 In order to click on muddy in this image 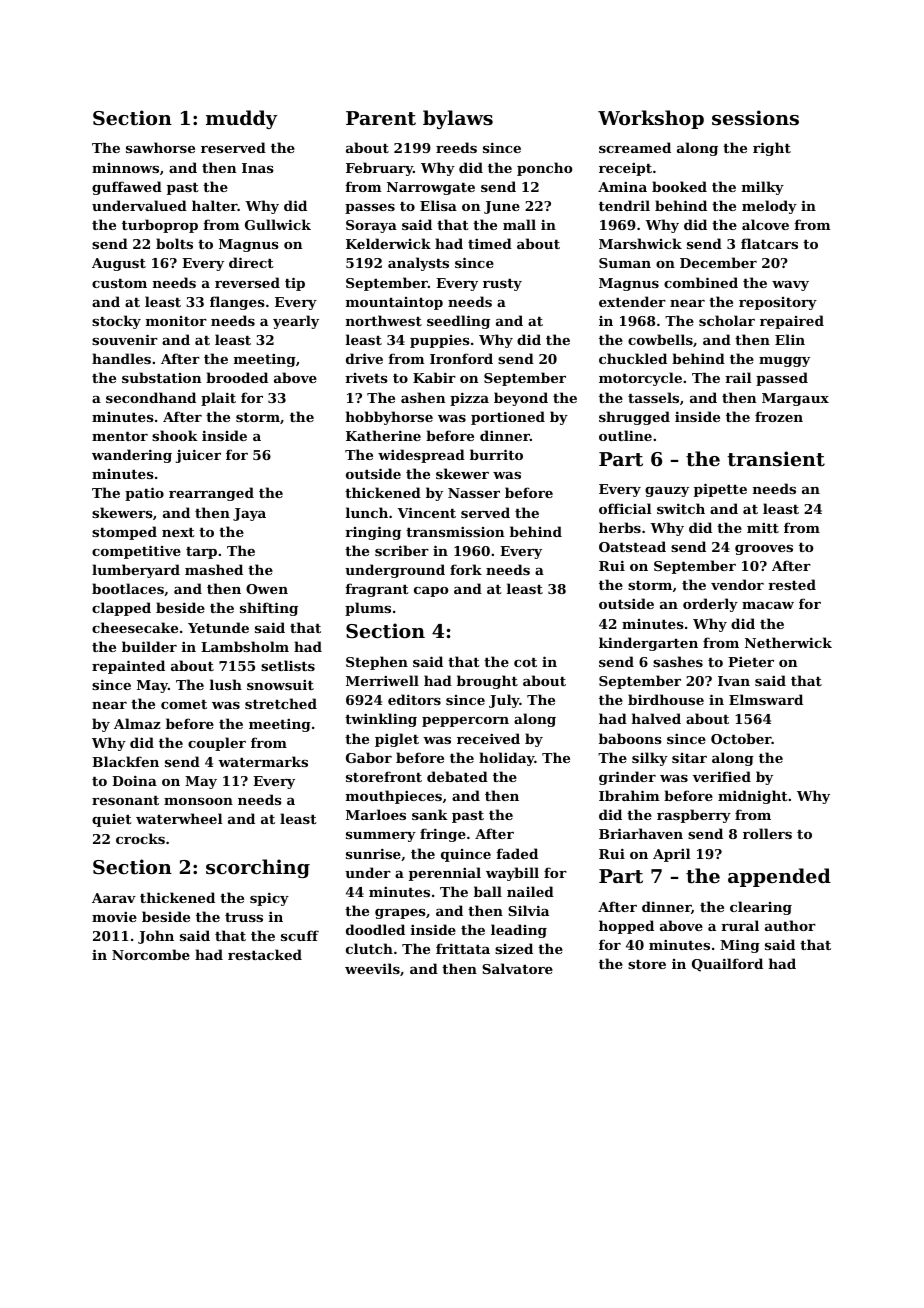, I will do `click(241, 119)`.
